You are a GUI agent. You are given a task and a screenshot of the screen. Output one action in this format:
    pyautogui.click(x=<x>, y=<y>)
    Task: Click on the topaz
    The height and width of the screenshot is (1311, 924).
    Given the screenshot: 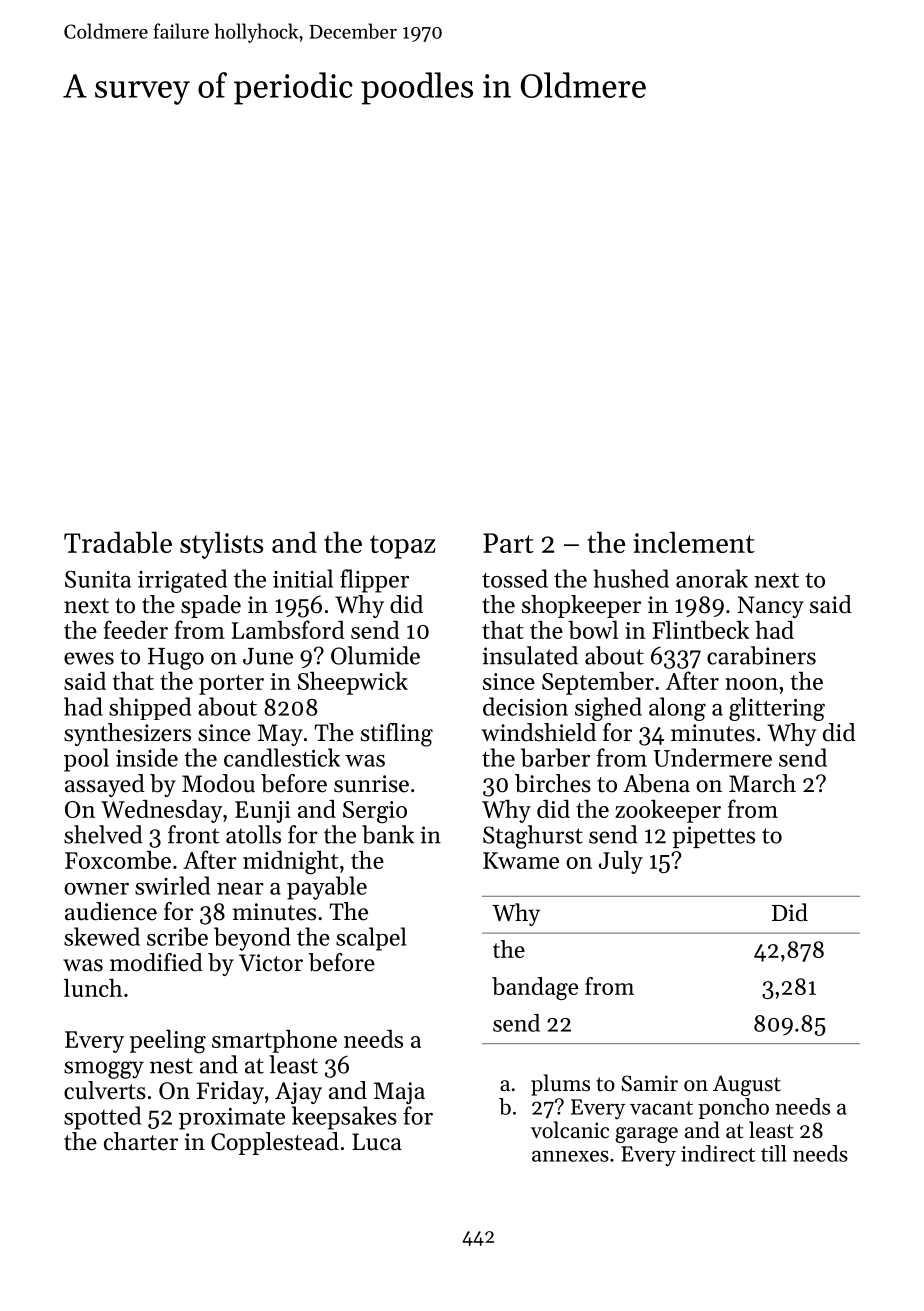 What is the action you would take?
    pyautogui.click(x=402, y=547)
